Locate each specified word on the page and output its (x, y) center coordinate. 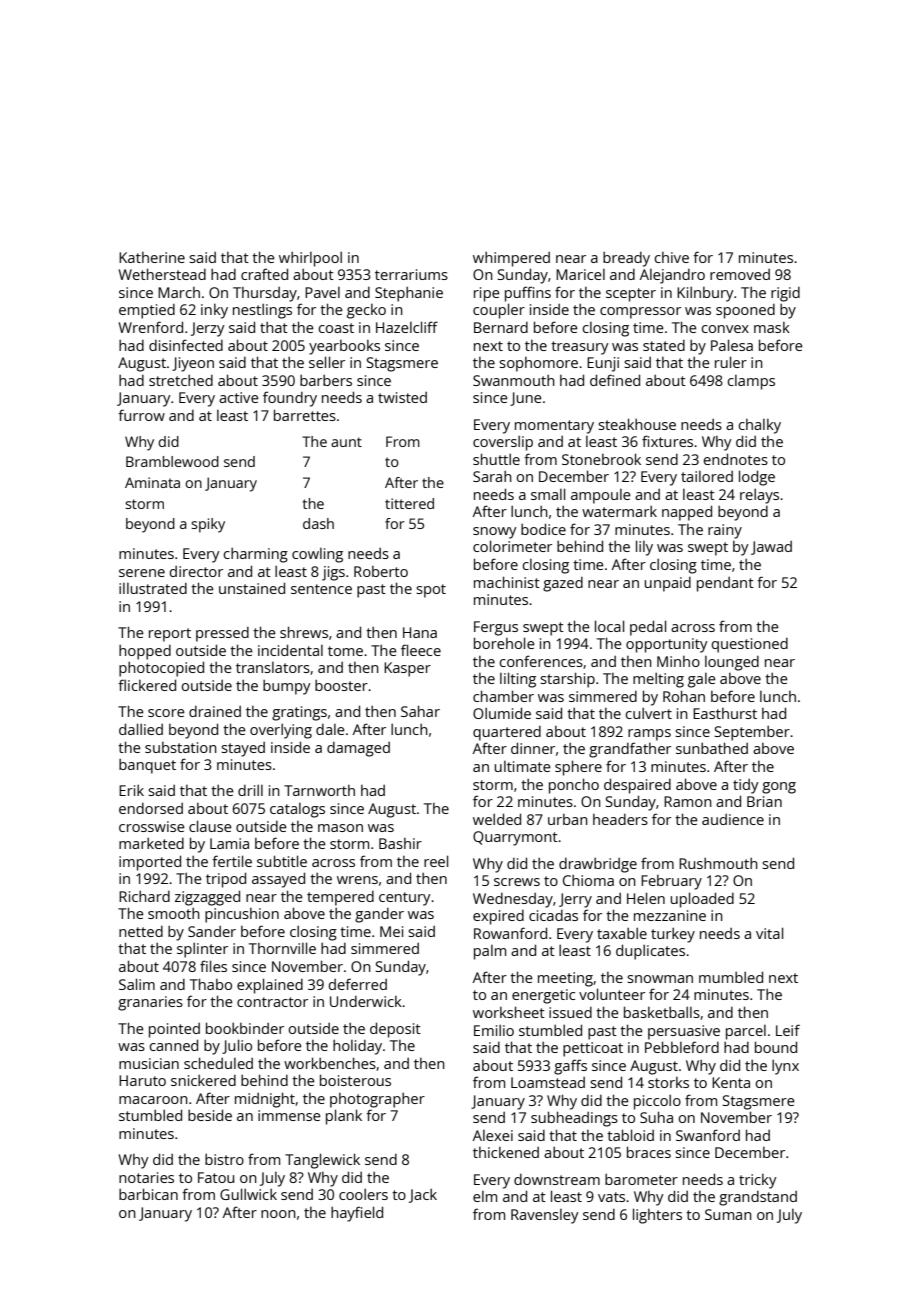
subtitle (282, 861)
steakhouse (637, 424)
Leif (788, 1030)
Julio (237, 1046)
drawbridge (598, 865)
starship (567, 680)
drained (215, 711)
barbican (148, 1194)
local (609, 626)
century (405, 899)
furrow (141, 415)
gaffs (570, 1067)
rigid (785, 294)
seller (327, 362)
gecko (366, 311)
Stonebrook (601, 459)
